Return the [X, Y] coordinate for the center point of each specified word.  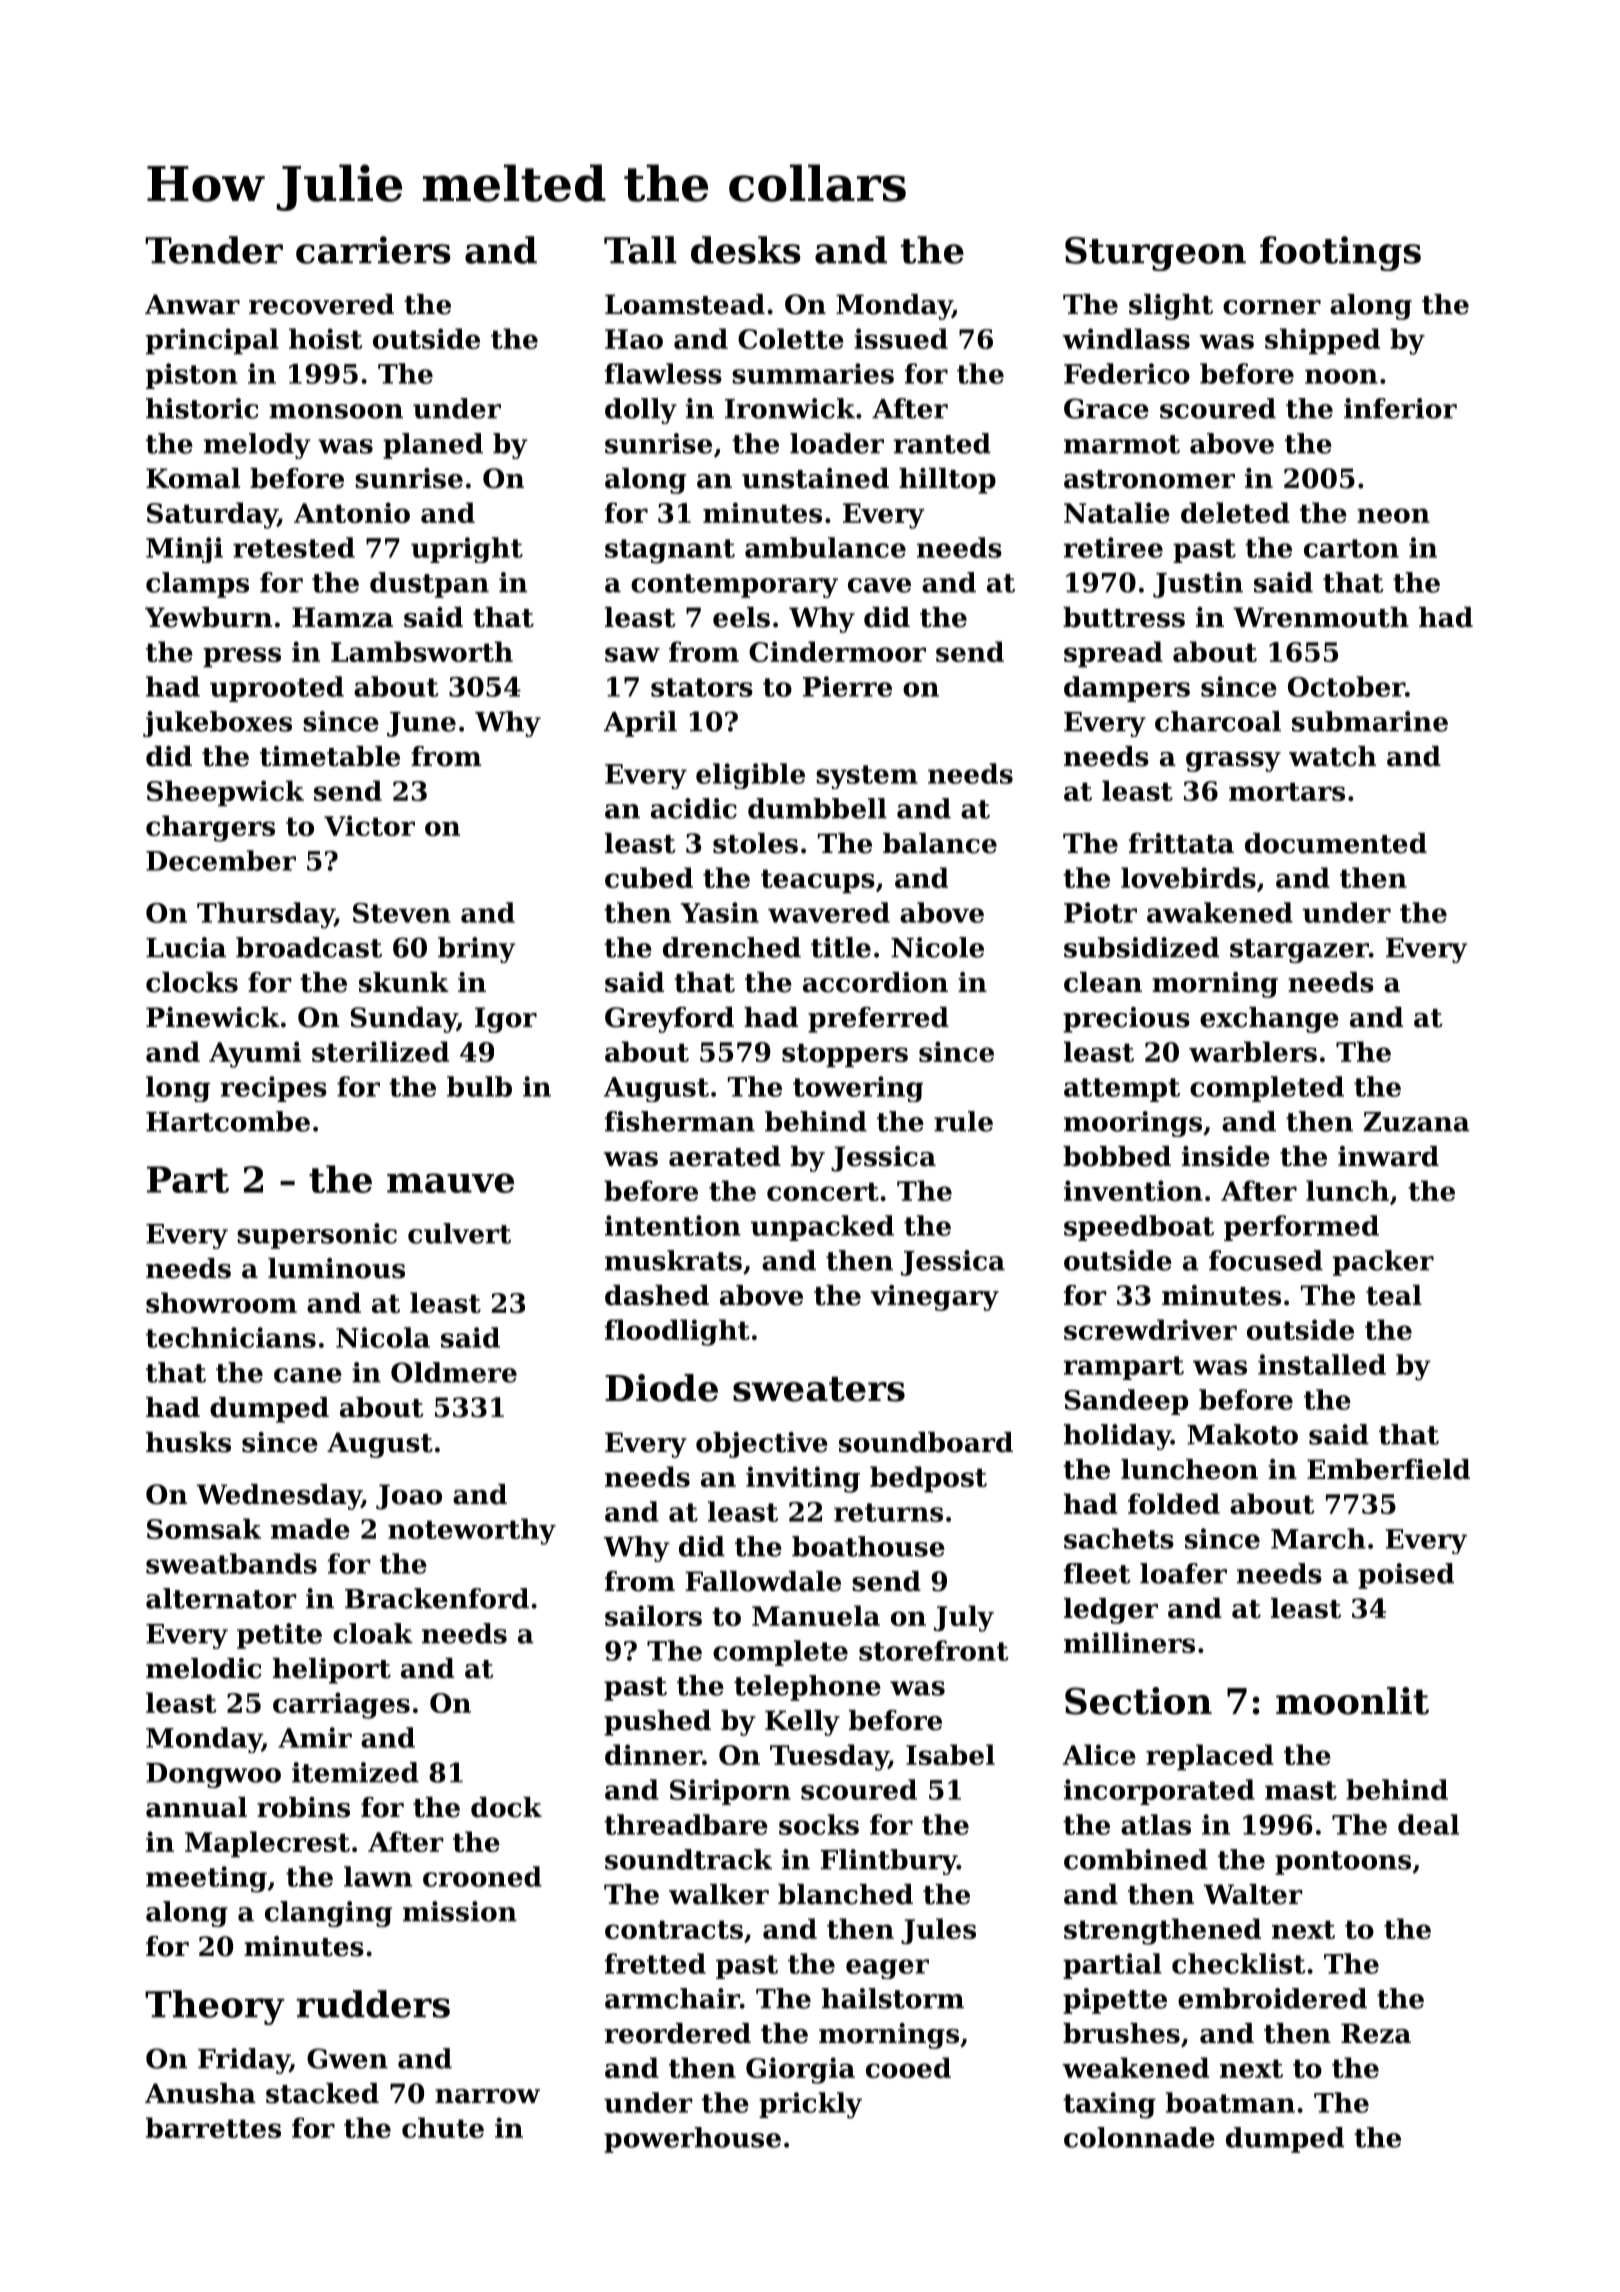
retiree [1113, 547]
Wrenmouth [1321, 617]
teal [1394, 1295]
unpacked [822, 1228]
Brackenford [437, 1598]
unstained [815, 478]
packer [1383, 1263]
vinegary [935, 1298]
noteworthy [472, 1531]
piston [192, 376]
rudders [373, 2004]
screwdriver [1150, 1329]
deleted [1235, 512]
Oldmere [454, 1372]
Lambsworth [422, 651]
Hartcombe [228, 1121]
